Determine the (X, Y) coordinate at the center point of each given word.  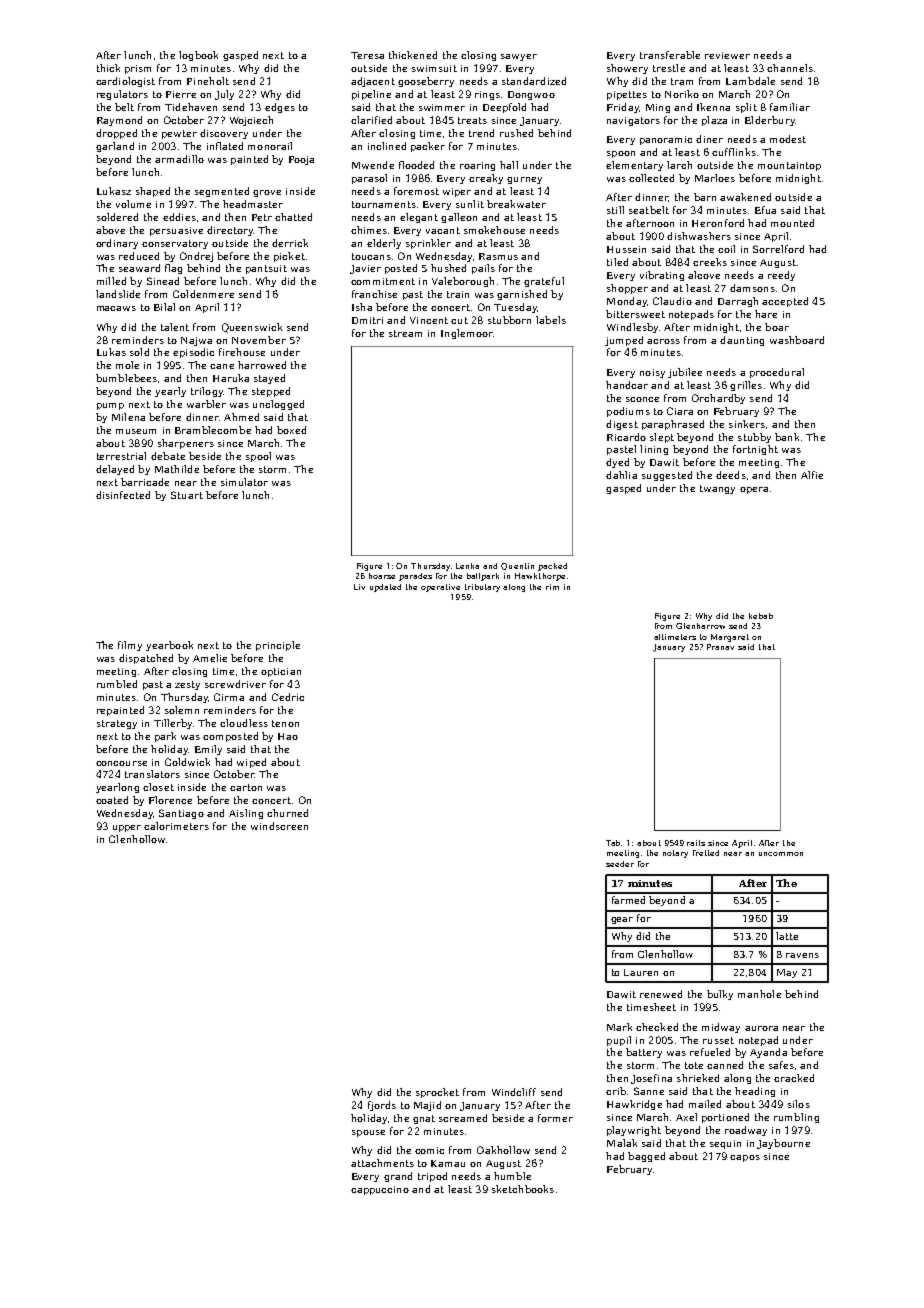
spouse (368, 1133)
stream (405, 333)
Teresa (367, 55)
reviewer (727, 55)
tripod (432, 1177)
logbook (198, 56)
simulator (244, 482)
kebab (761, 616)
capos (745, 1158)
